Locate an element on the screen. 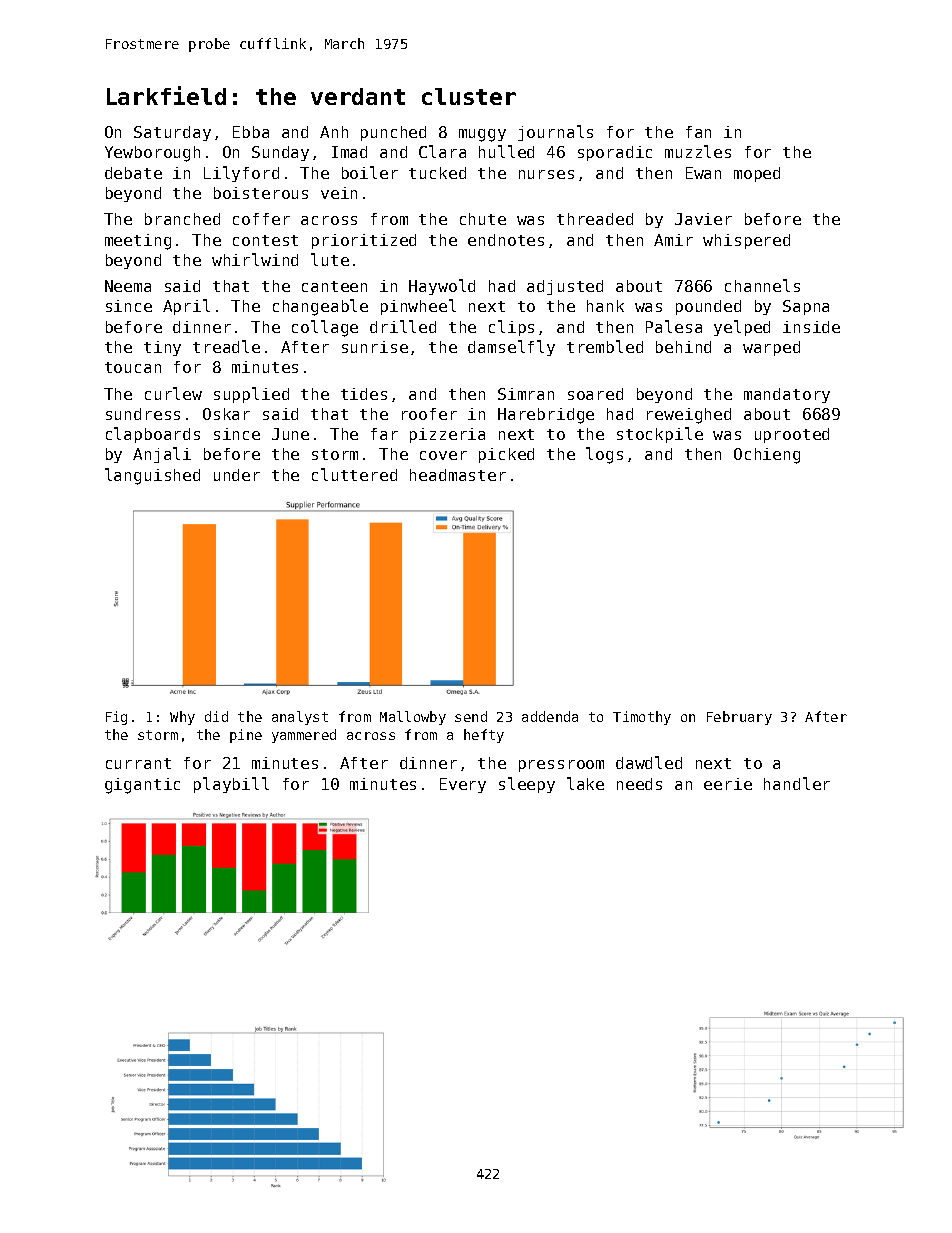  fan is located at coordinates (698, 132).
